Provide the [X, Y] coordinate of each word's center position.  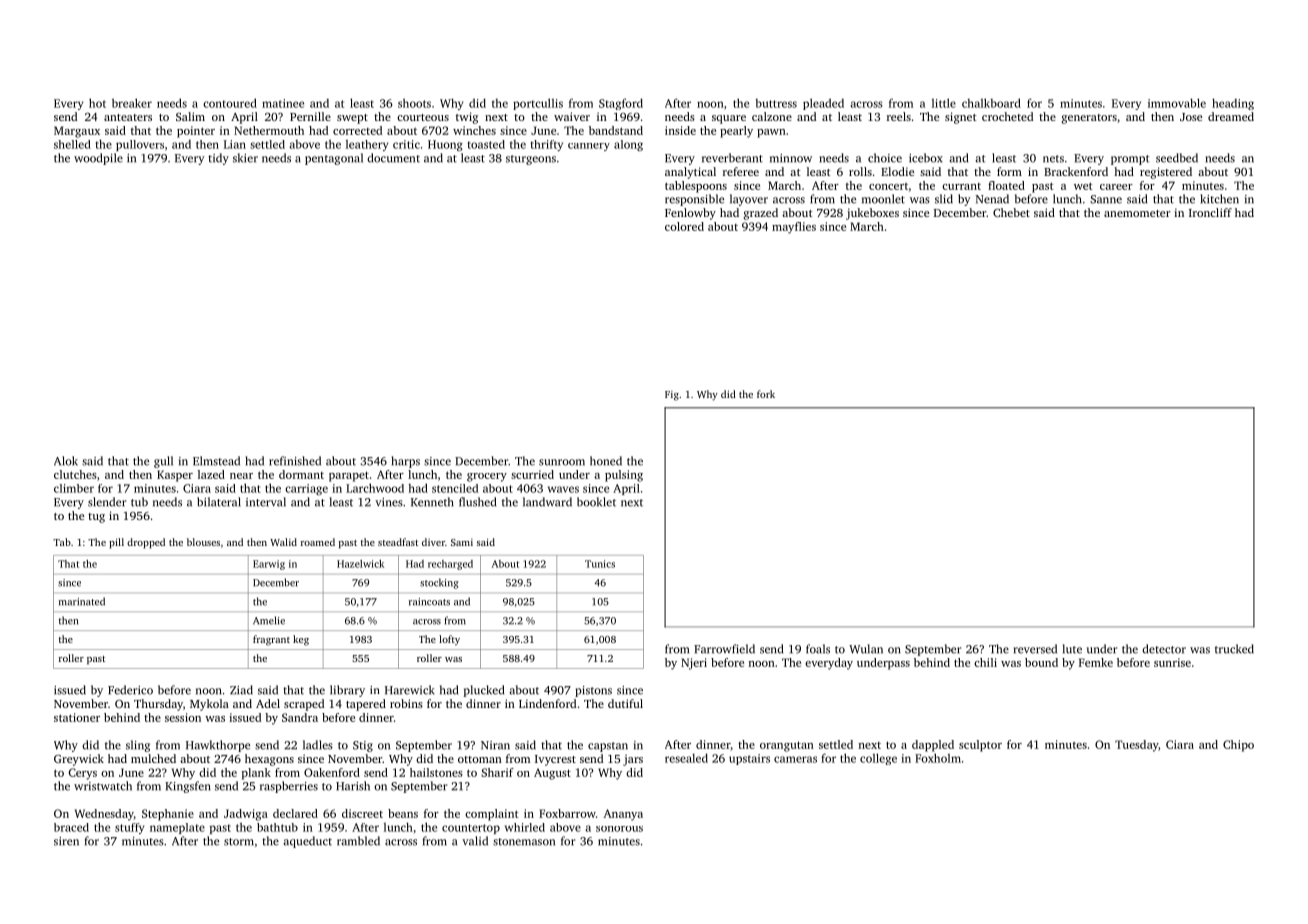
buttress [776, 103]
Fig [672, 396]
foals [818, 649]
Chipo [1238, 746]
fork [766, 394]
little [944, 103]
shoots [414, 103]
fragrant [271, 640]
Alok [66, 461]
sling [138, 746]
